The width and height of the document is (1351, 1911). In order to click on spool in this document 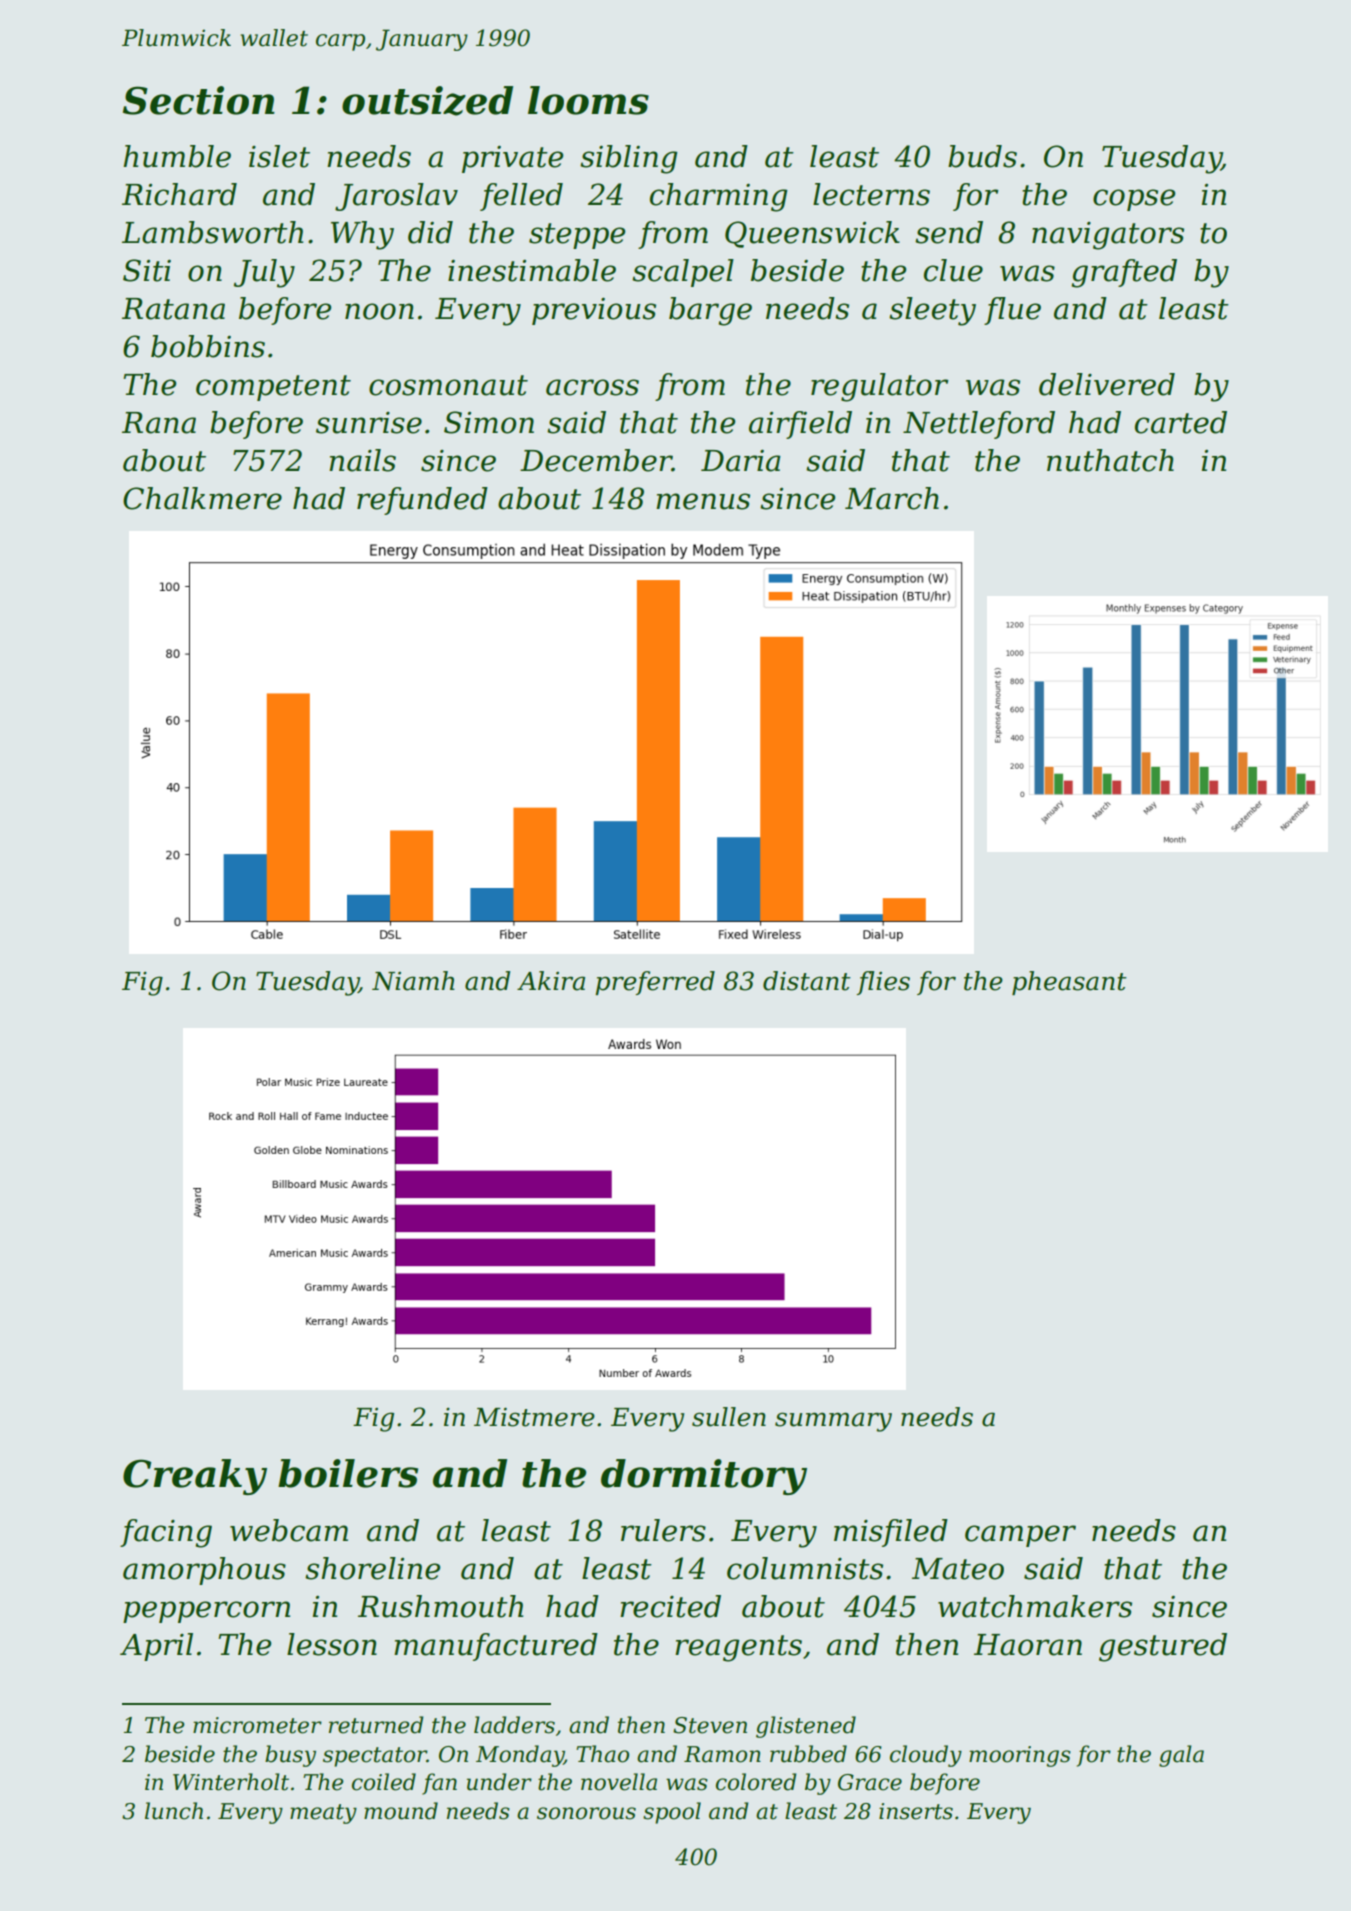, I will do `click(672, 1813)`.
